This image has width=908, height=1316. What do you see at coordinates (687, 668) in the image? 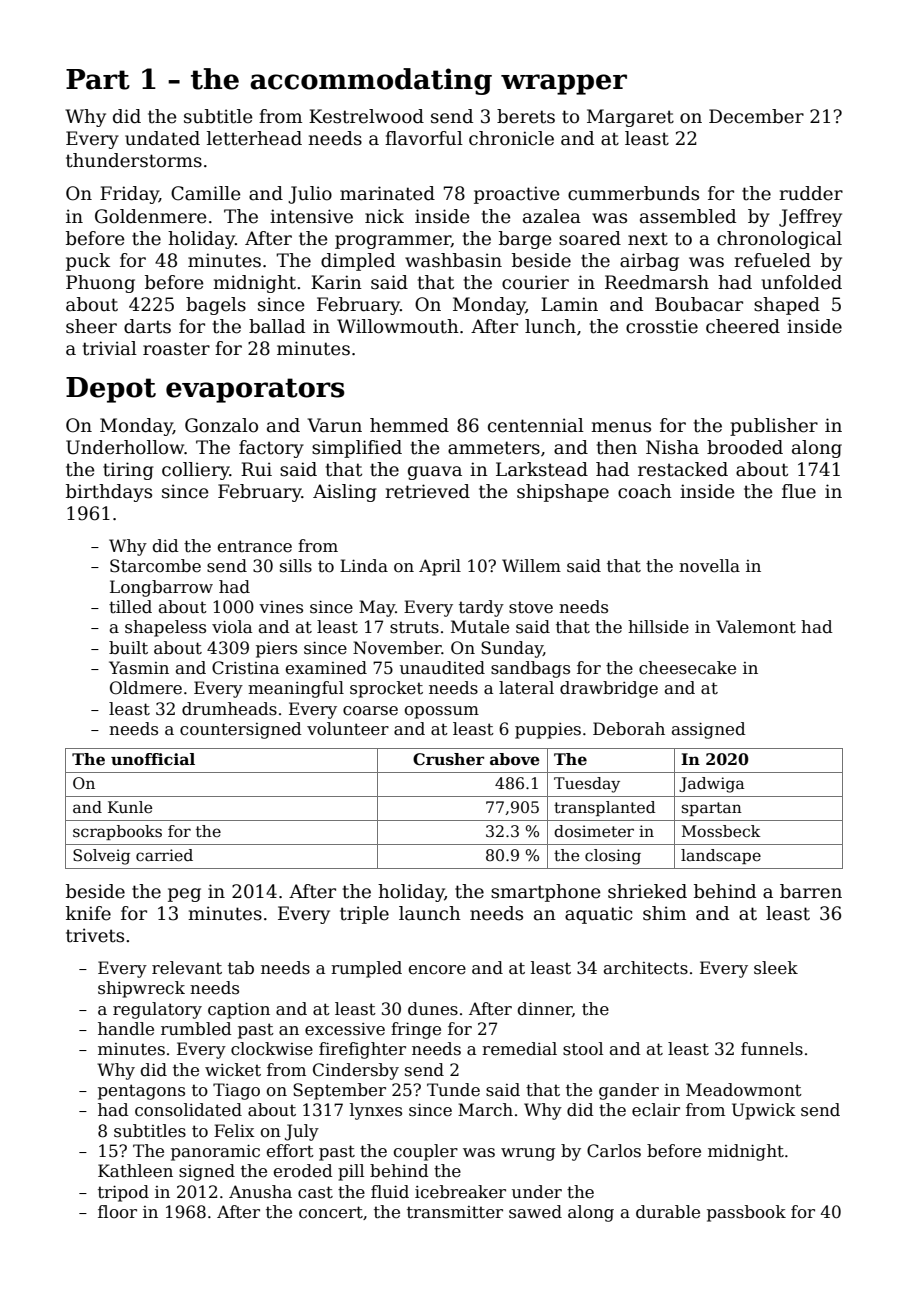
I see `cheesecake` at bounding box center [687, 668].
